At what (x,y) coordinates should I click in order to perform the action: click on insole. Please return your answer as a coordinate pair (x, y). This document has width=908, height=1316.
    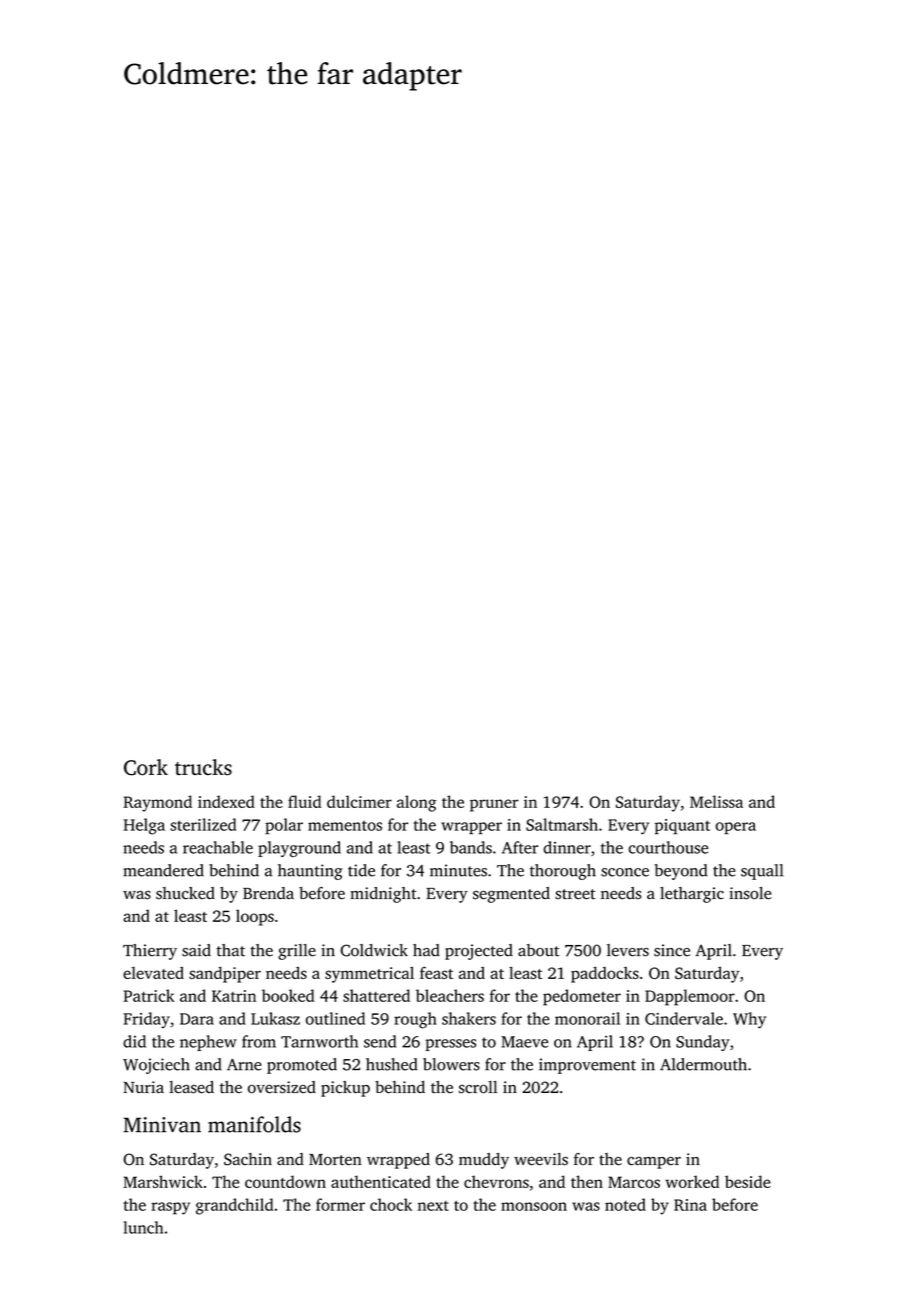
    Looking at the image, I should click on (750, 893).
